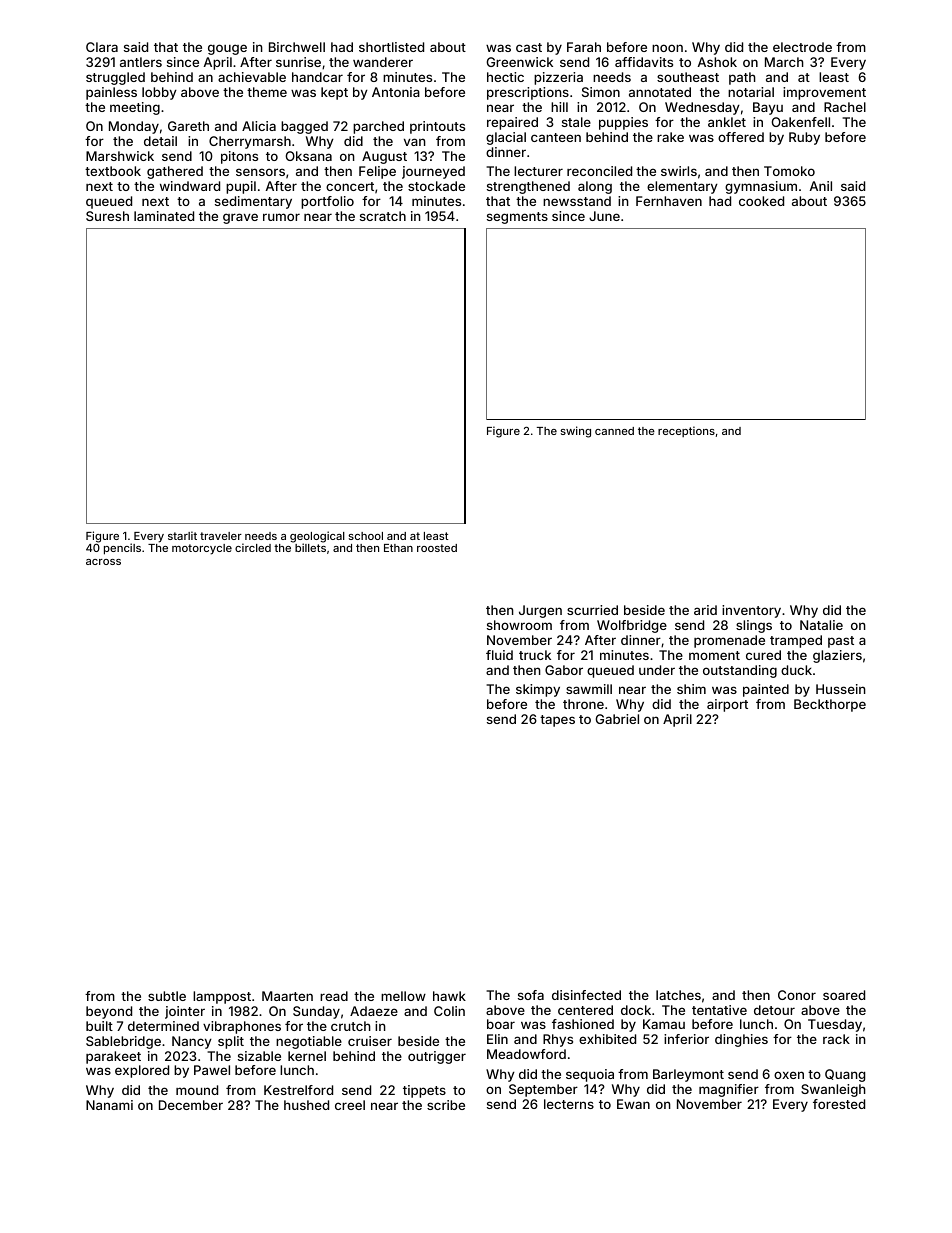 The image size is (952, 1233). Describe the element at coordinates (109, 1105) in the image. I see `Nanami` at that location.
